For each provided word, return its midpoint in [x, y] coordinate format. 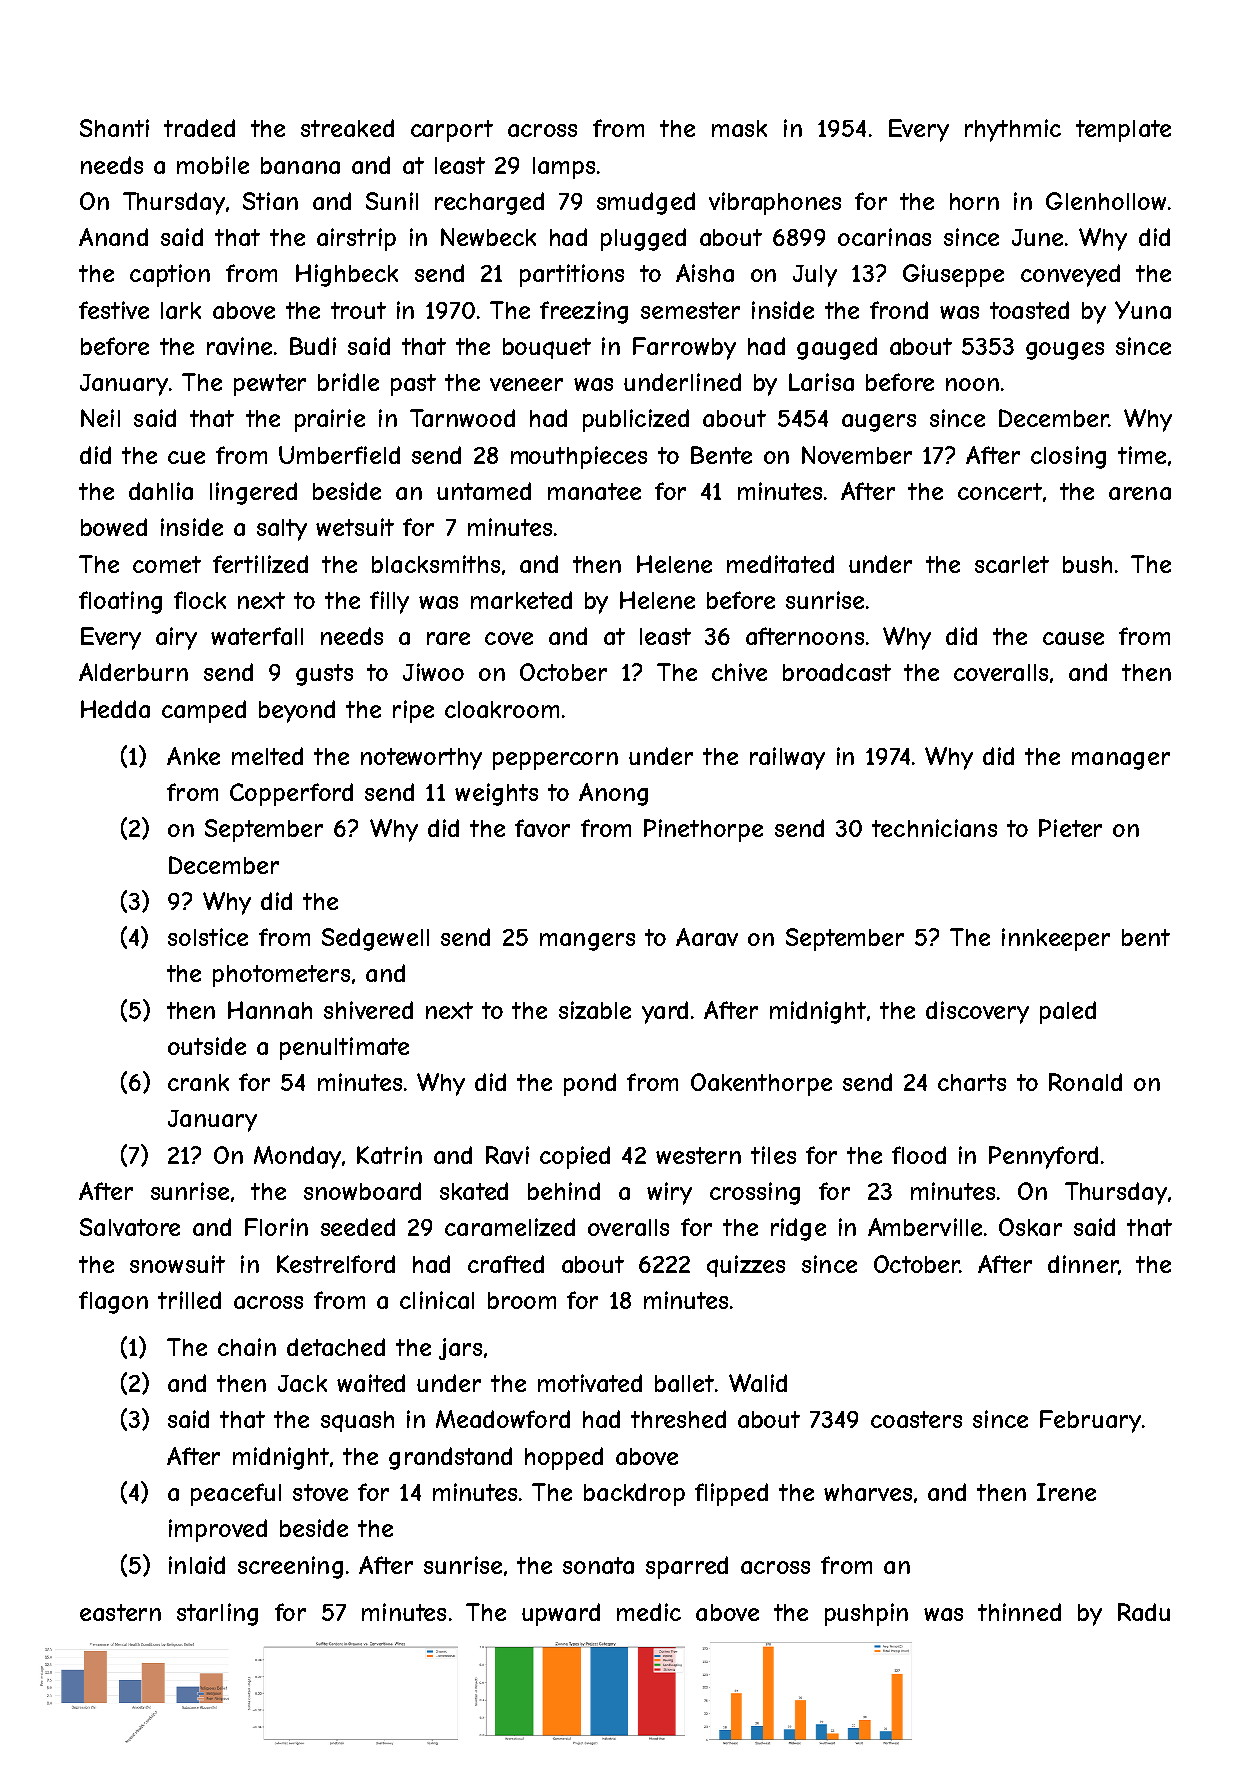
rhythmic [1013, 130]
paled [1068, 1012]
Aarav [707, 937]
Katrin [389, 1155]
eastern [120, 1612]
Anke [193, 756]
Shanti [114, 128]
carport [452, 131]
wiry [669, 1193]
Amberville [925, 1227]
